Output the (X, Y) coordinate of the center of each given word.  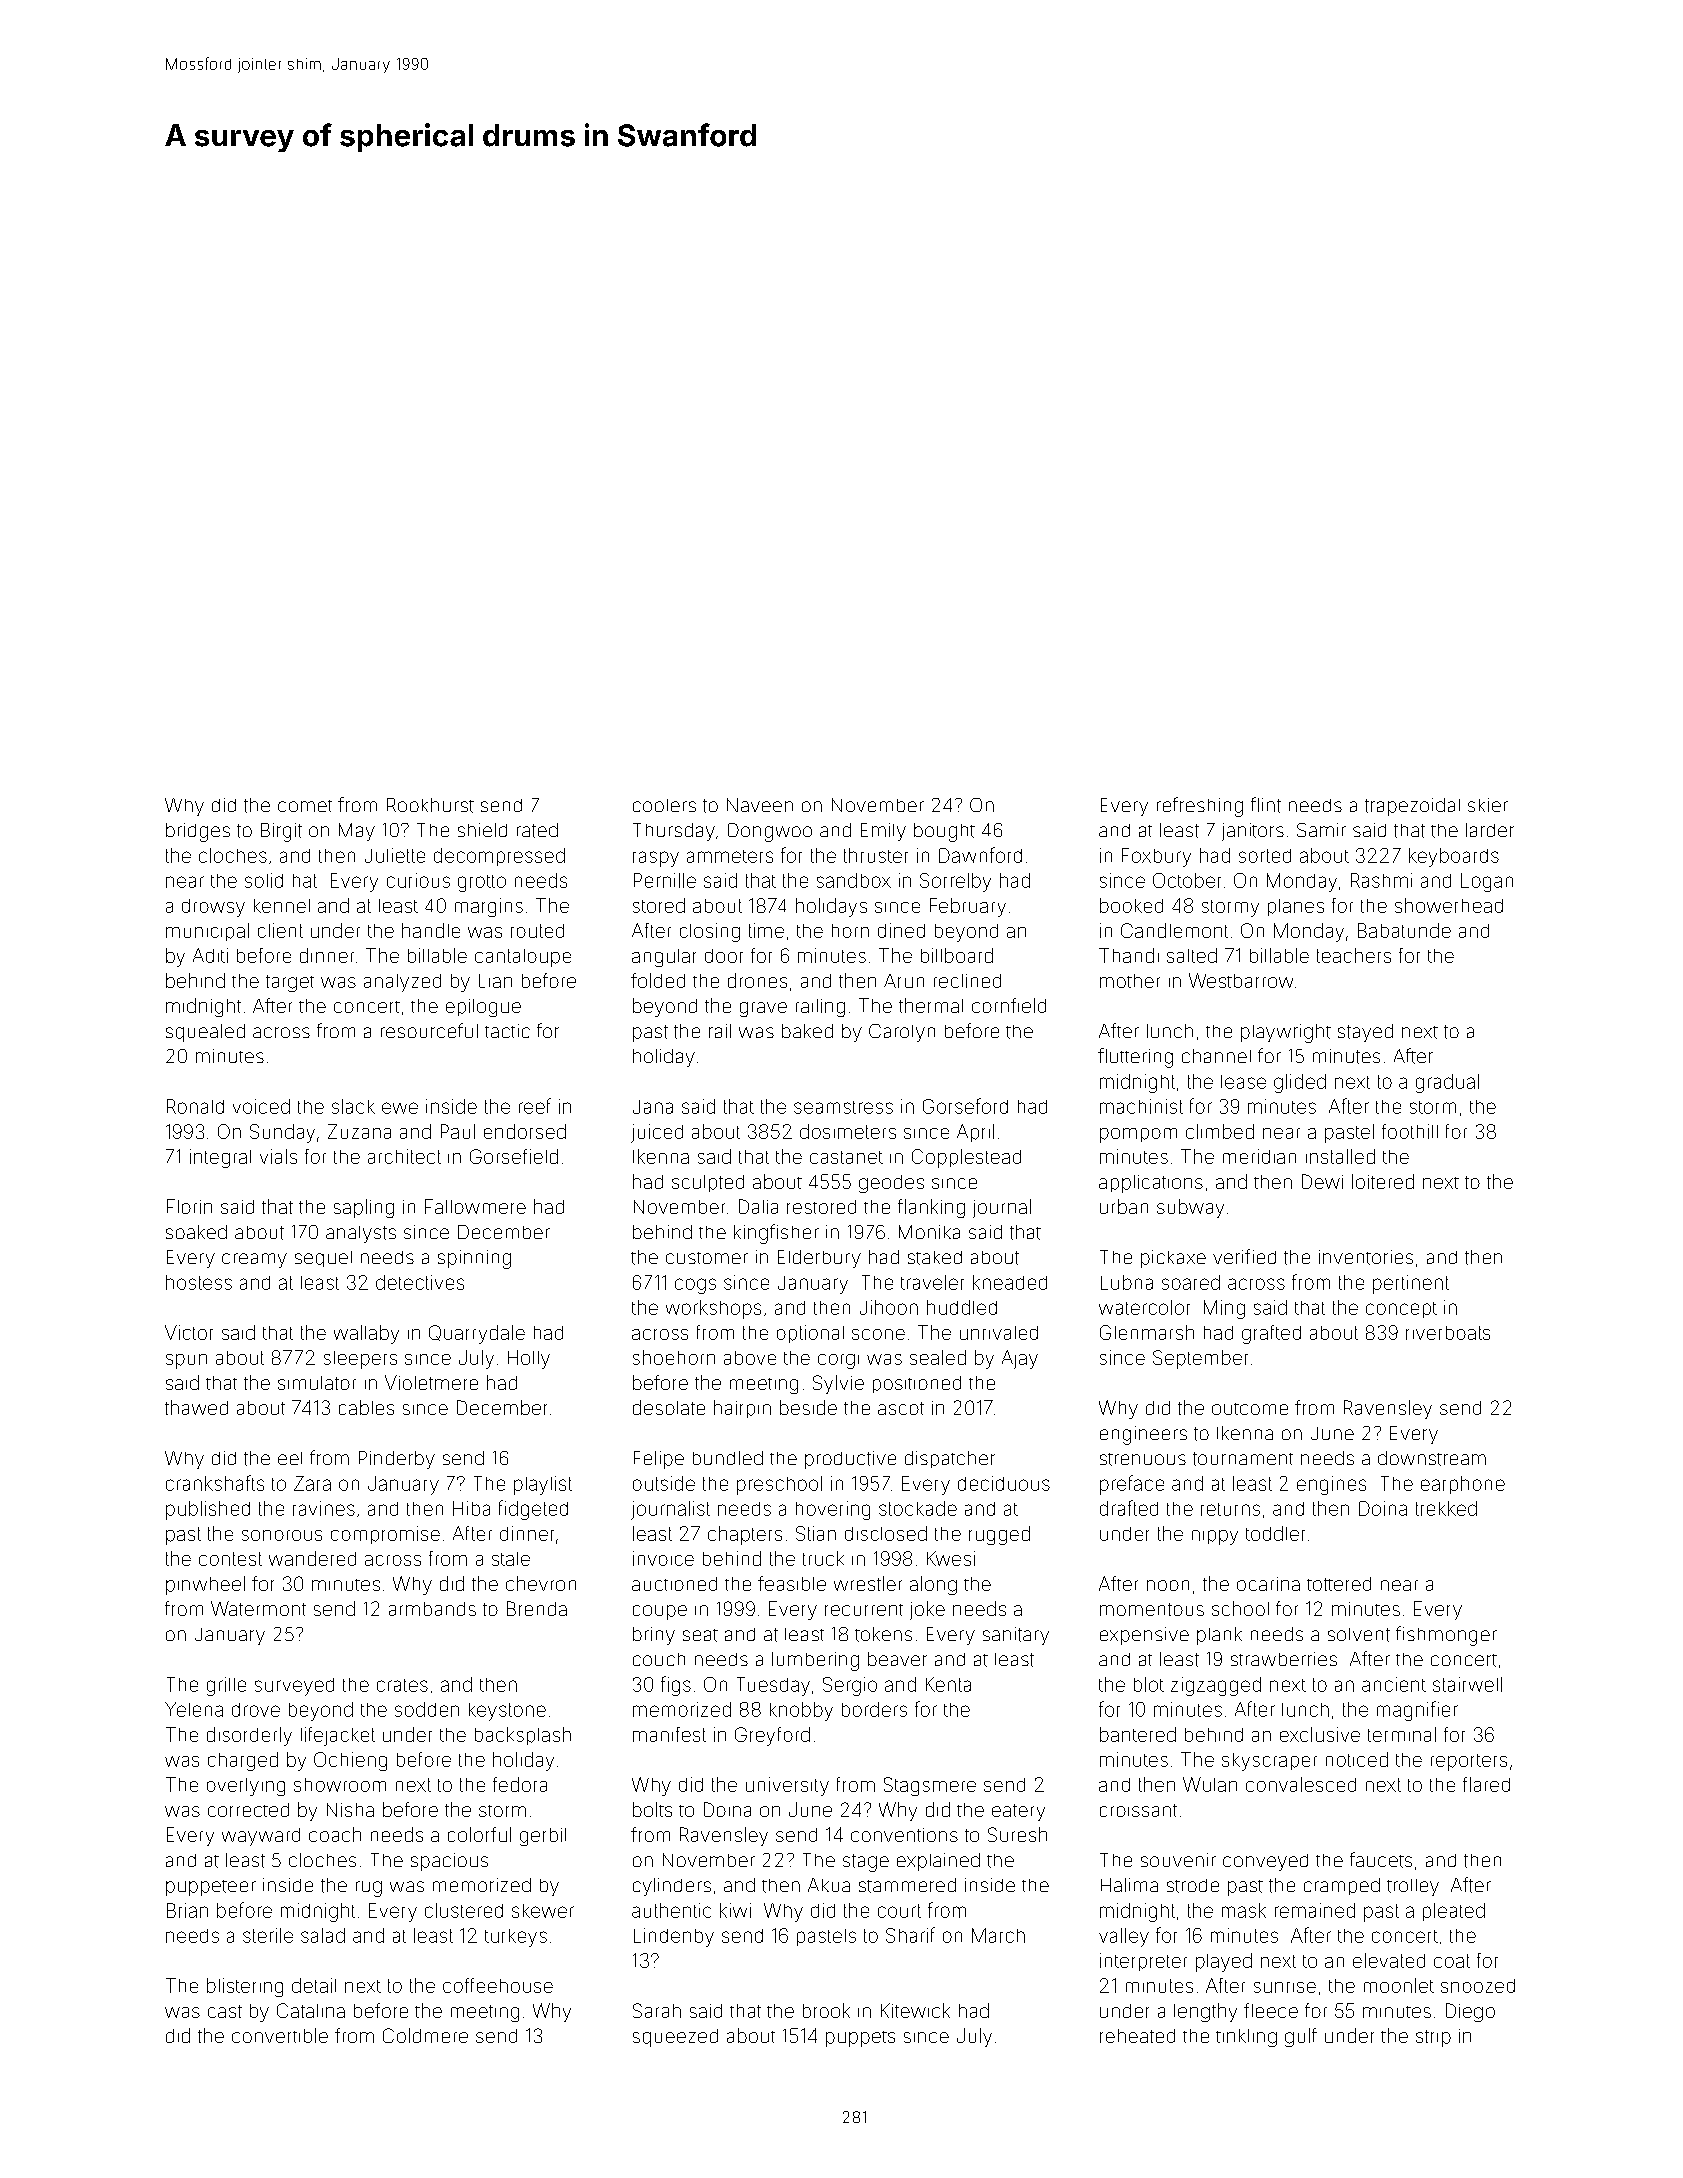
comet (305, 806)
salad (323, 1935)
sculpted (708, 1183)
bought (944, 832)
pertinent (1411, 1284)
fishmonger (1446, 1636)
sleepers (360, 1360)
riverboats (1448, 1333)
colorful (479, 1834)
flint (1266, 805)
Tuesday (773, 1686)
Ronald (195, 1106)
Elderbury (819, 1259)
